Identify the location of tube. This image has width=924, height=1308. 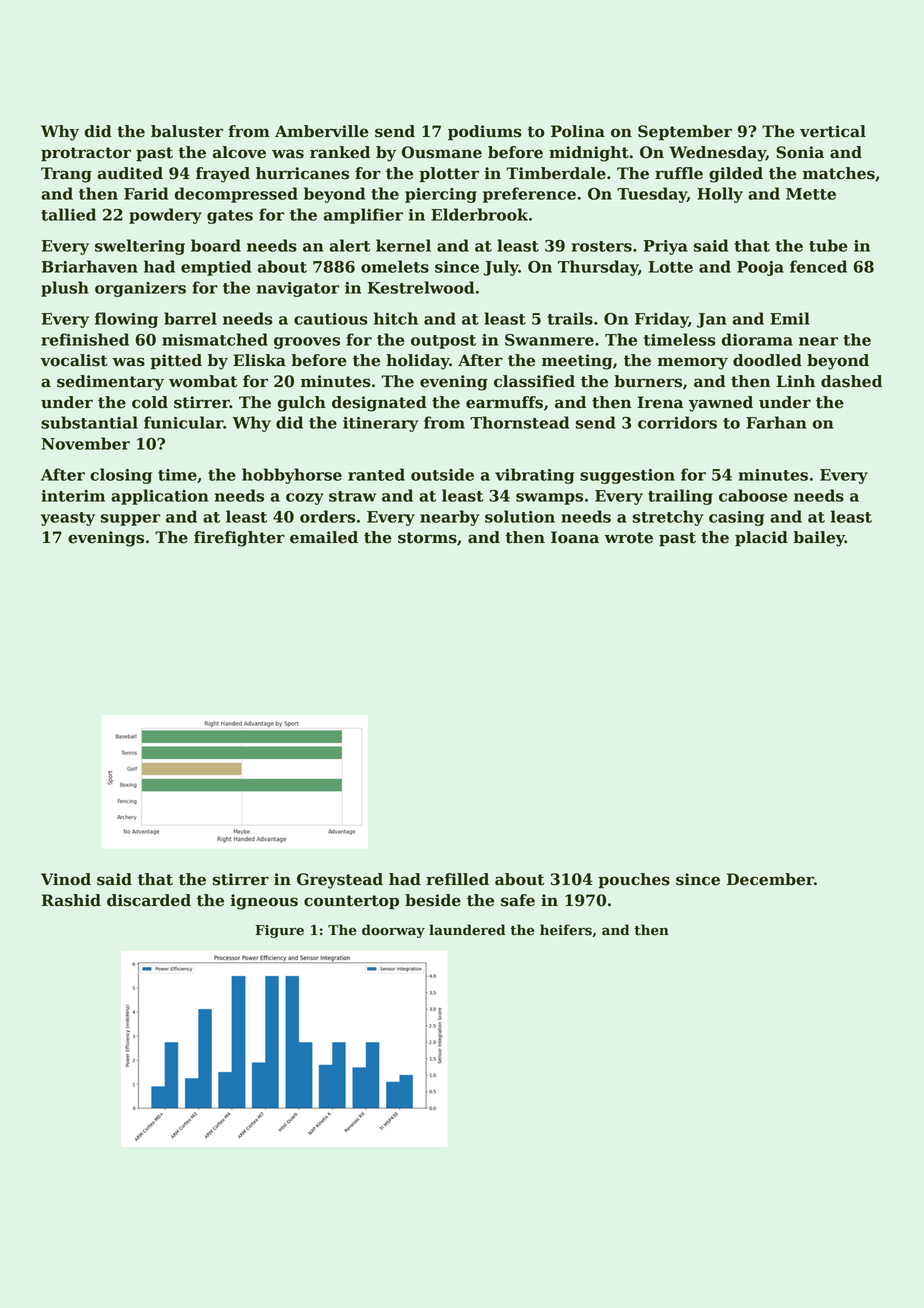
(828, 245).
